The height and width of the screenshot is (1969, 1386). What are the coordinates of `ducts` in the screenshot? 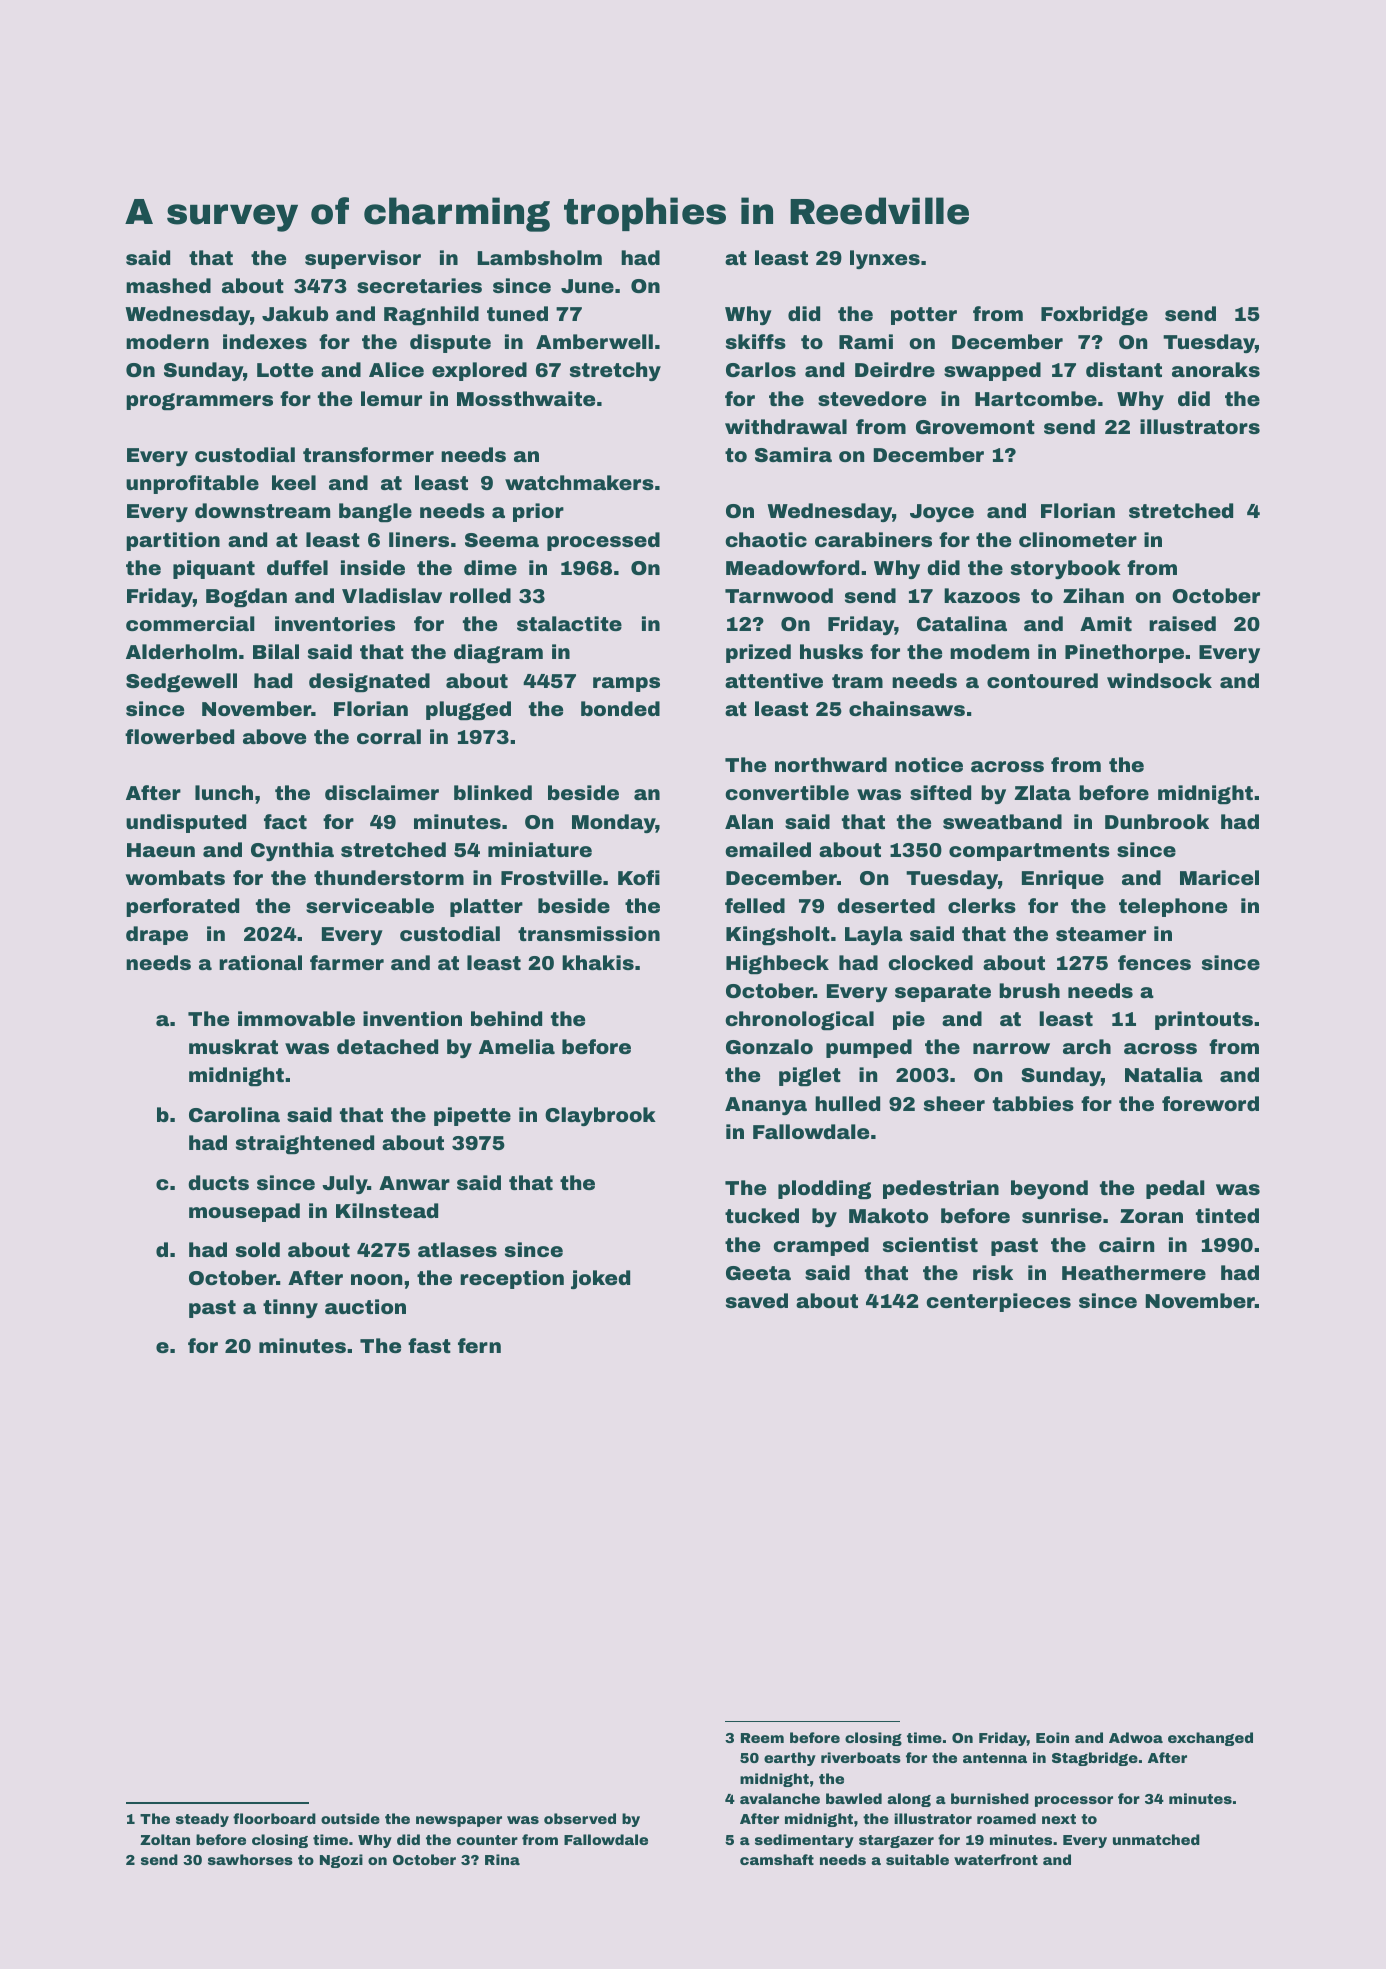 It's located at (218, 1182).
